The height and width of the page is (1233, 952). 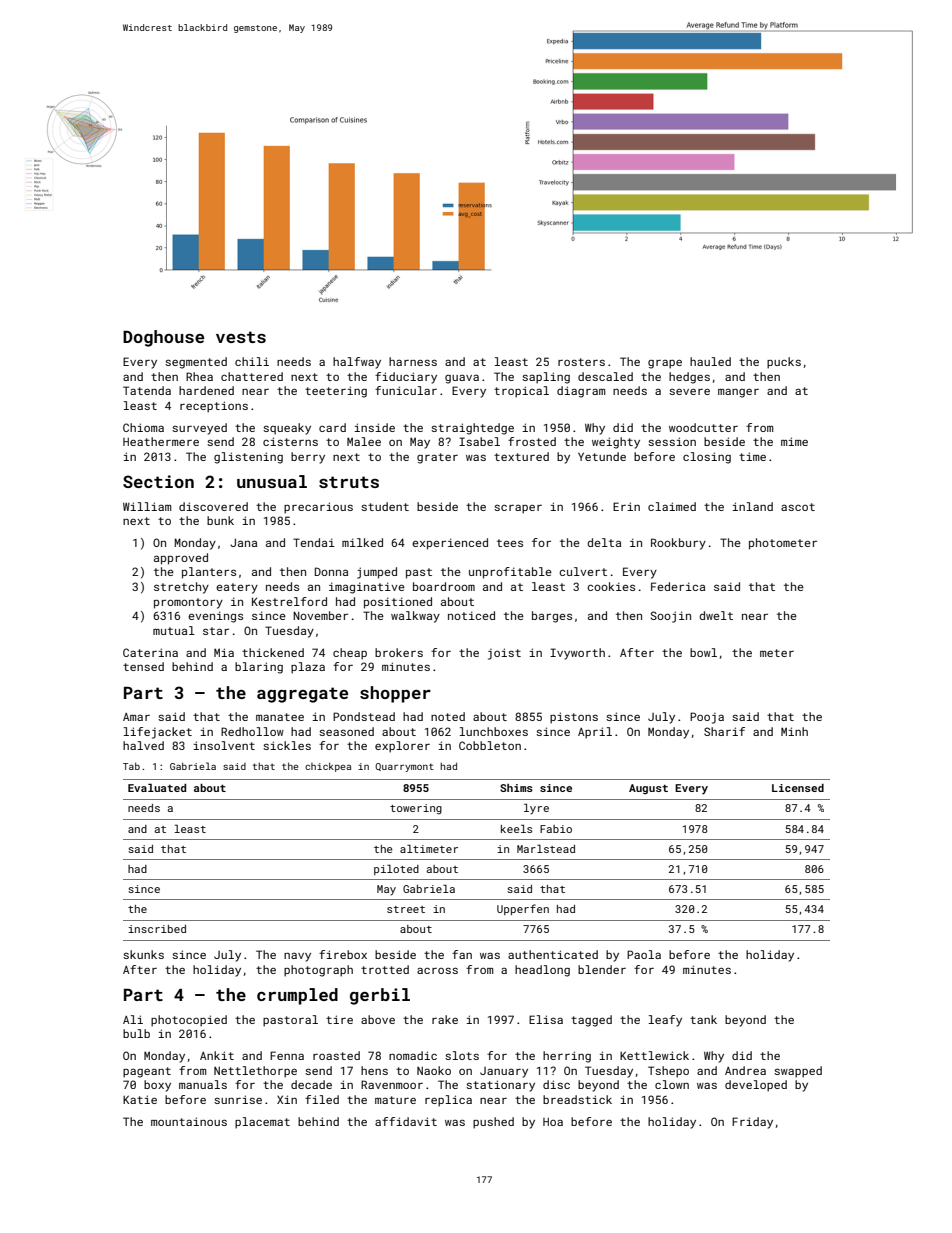 I want to click on approved, so click(x=181, y=559).
